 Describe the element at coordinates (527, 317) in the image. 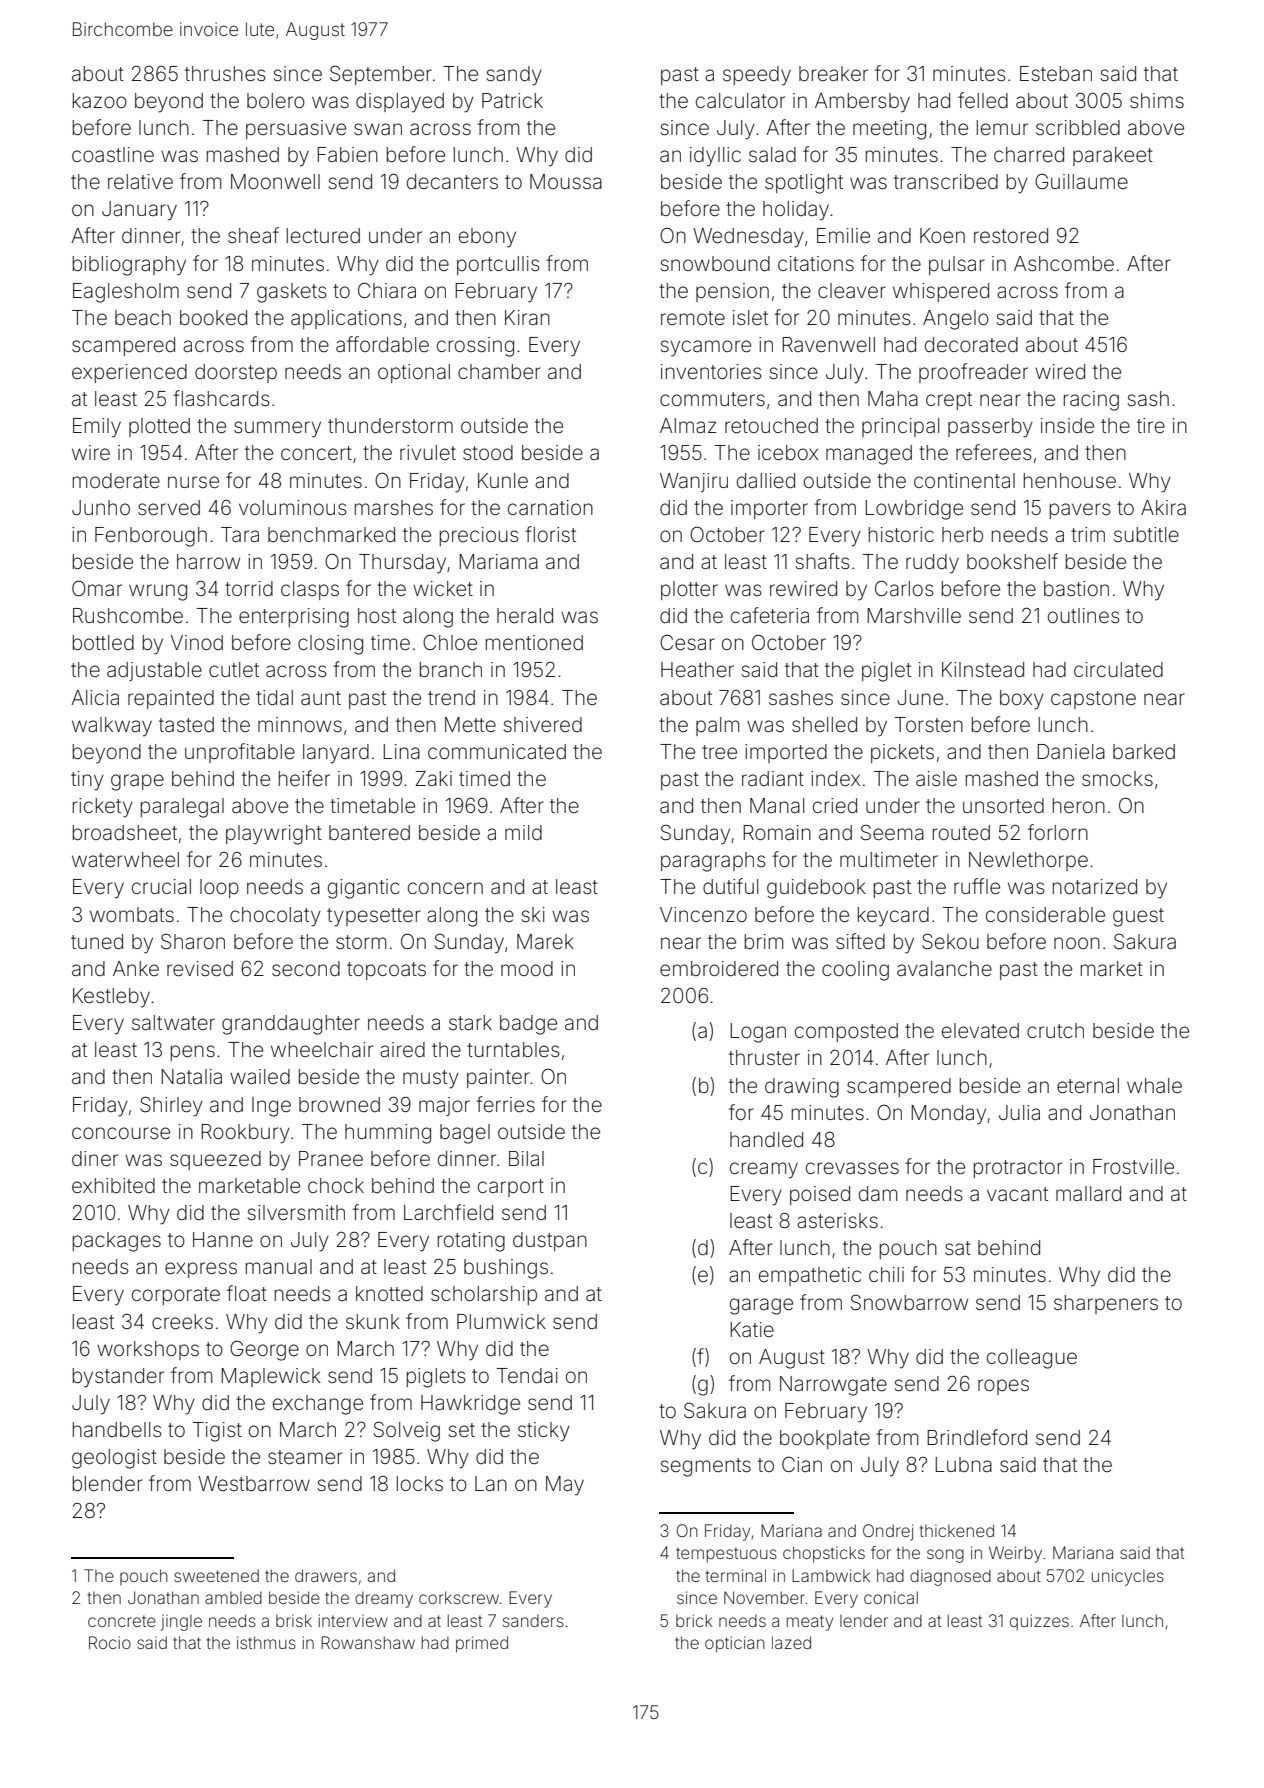

I see `Kiran` at that location.
